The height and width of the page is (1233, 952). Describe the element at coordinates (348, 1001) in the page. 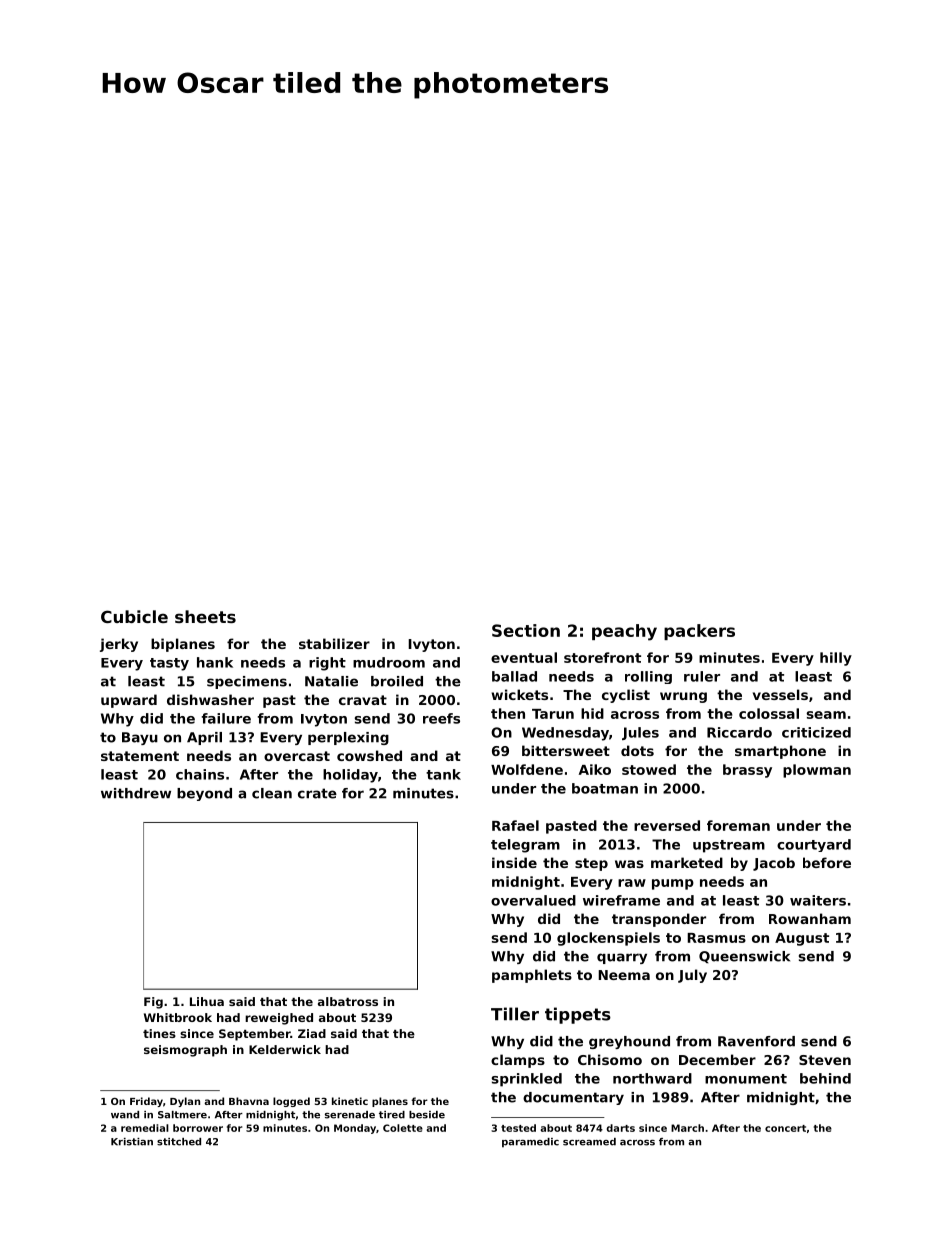

I see `albatross` at that location.
